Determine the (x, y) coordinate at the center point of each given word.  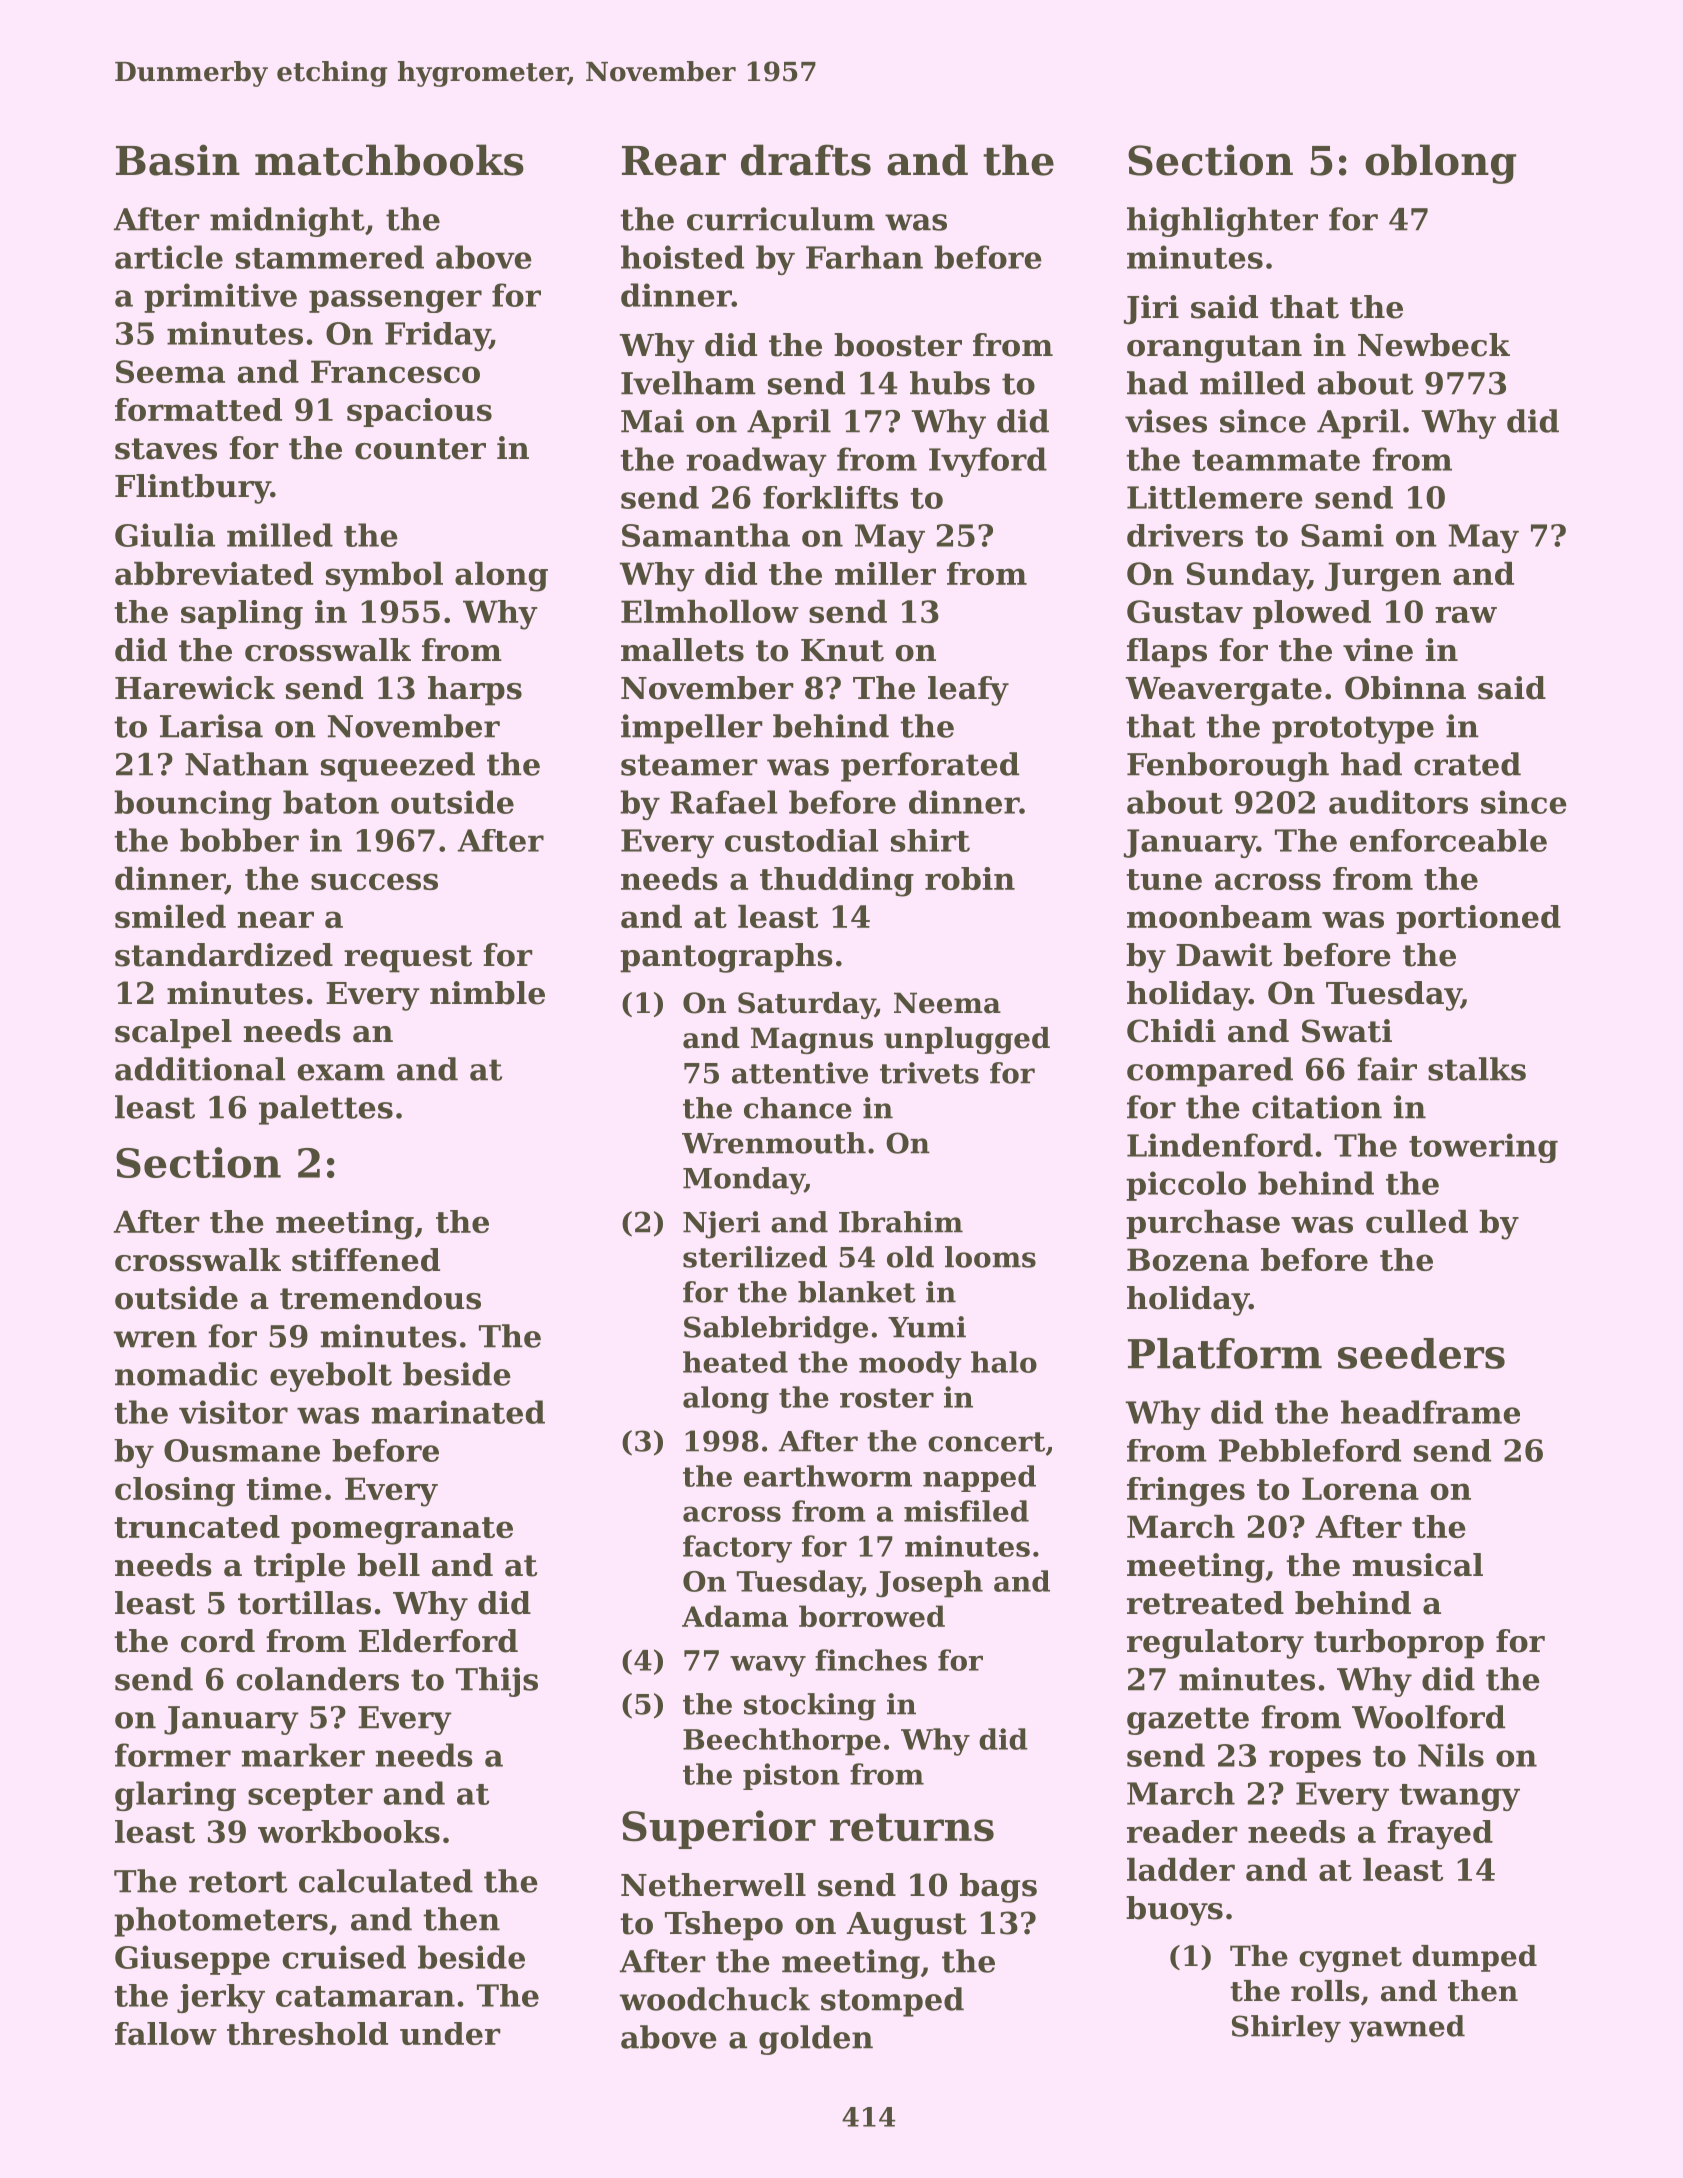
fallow (166, 2033)
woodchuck (714, 1999)
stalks (1477, 1069)
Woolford (1428, 1717)
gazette (1188, 1721)
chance (798, 1108)
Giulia (165, 535)
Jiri (1151, 310)
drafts (806, 160)
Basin (178, 160)
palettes (326, 1110)
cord (218, 1641)
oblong (1440, 164)
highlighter (1222, 222)
